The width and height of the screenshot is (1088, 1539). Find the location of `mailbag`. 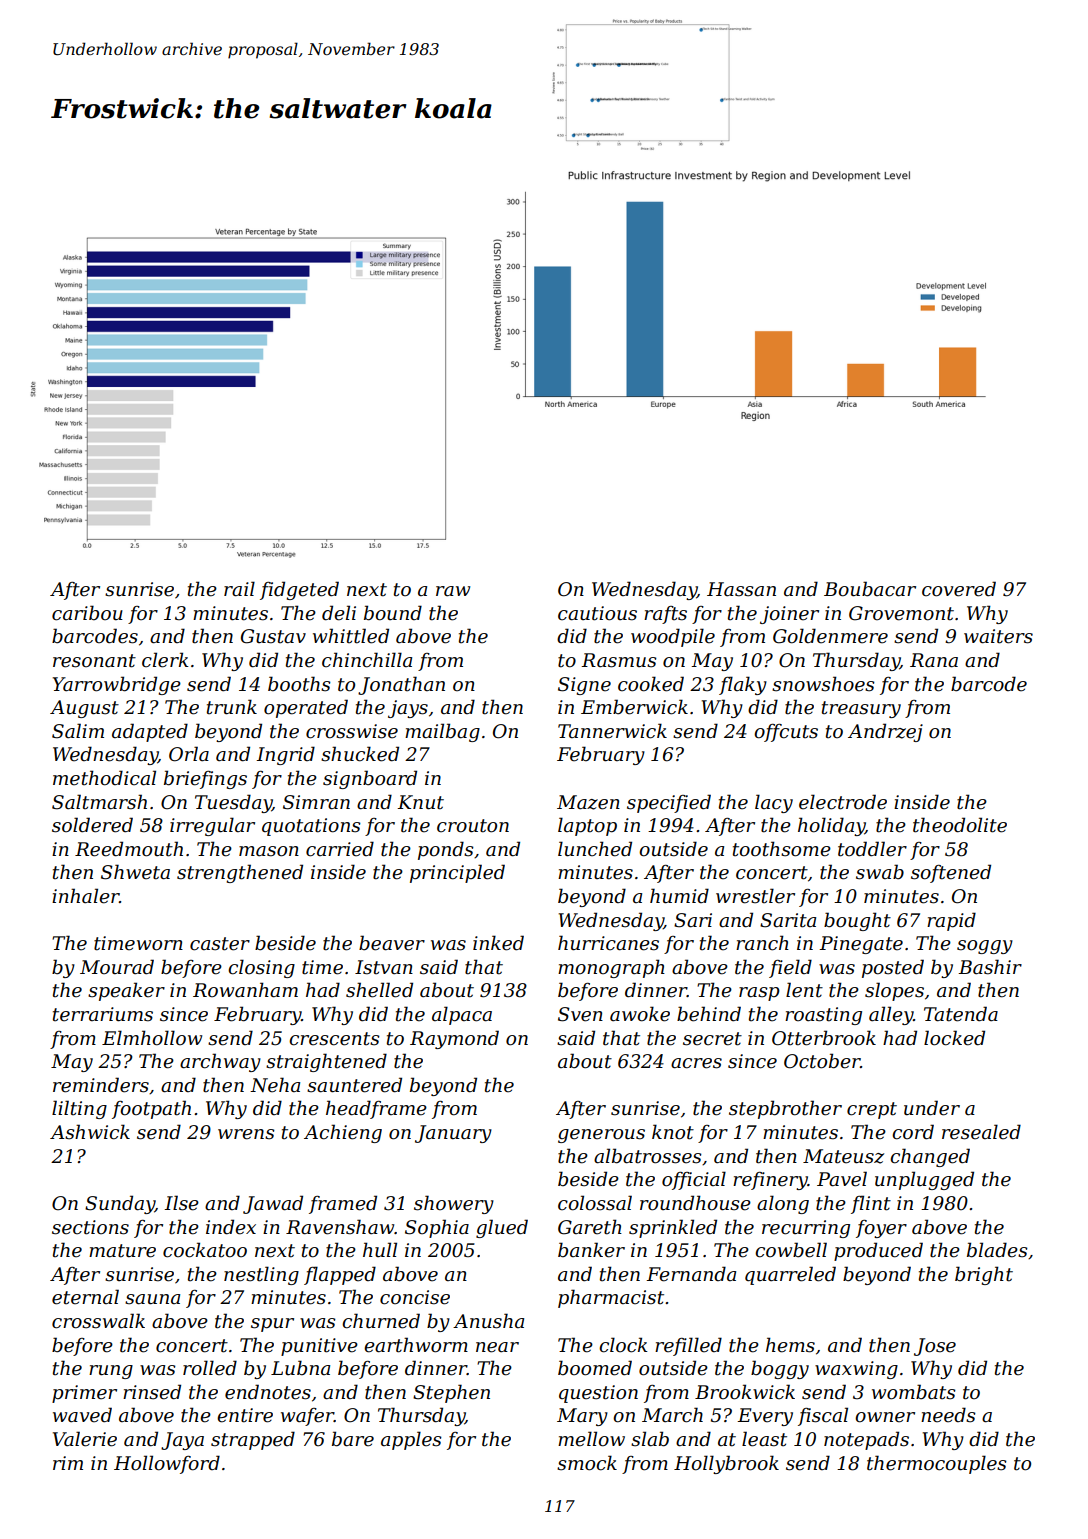

mailbag is located at coordinates (442, 732).
